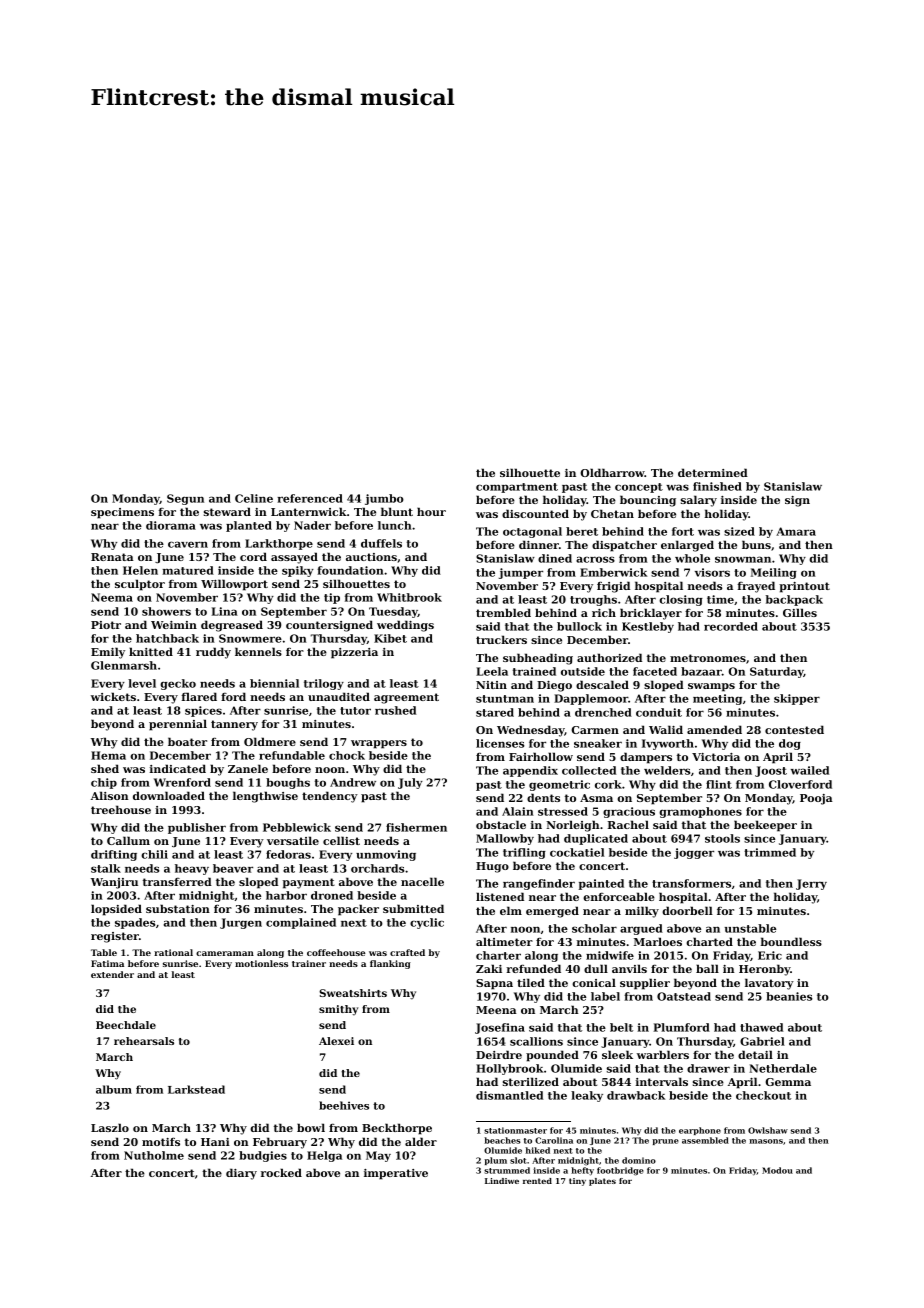 The width and height of the document is (924, 1308). Describe the element at coordinates (502, 1181) in the document. I see `Lindiwe` at that location.
